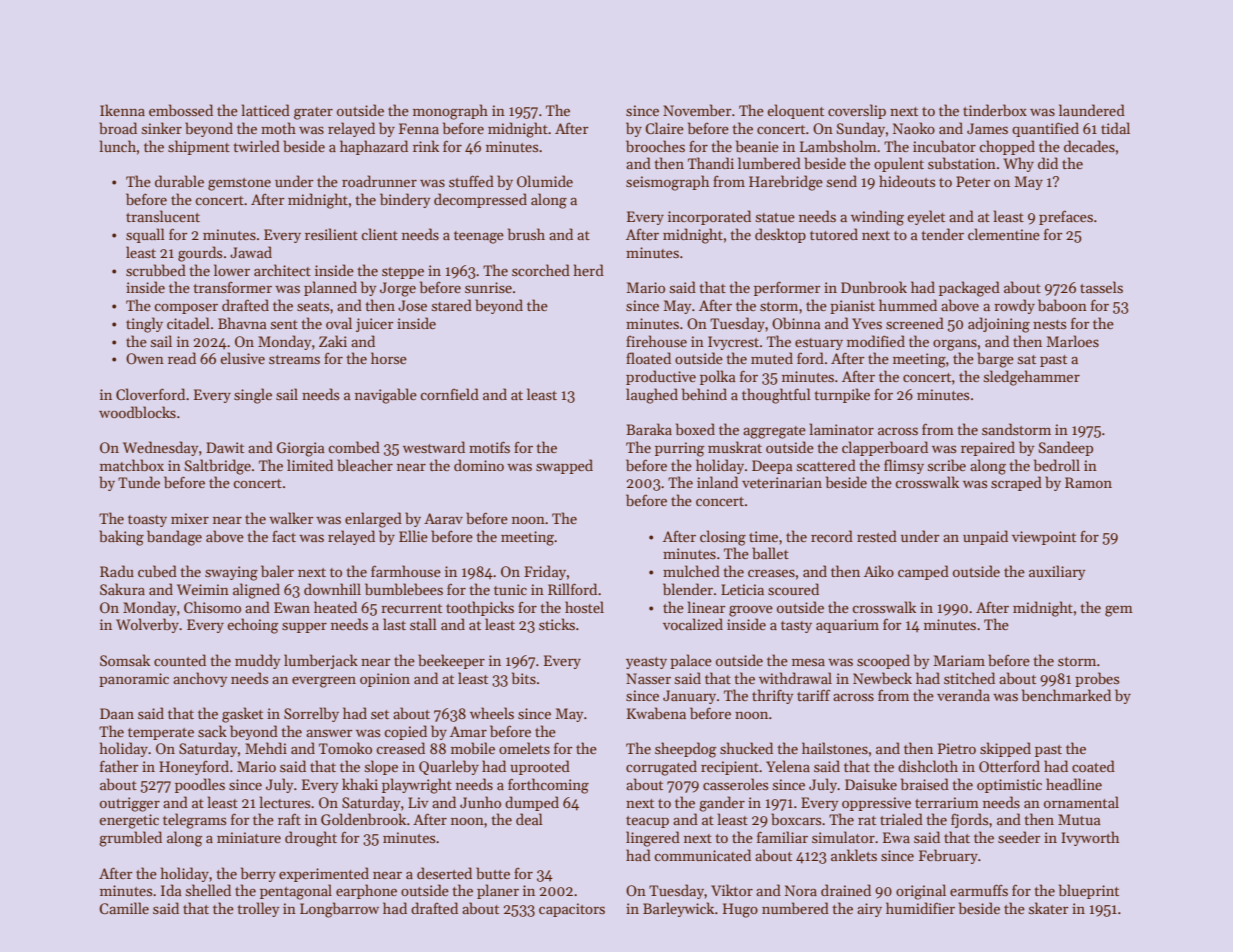  I want to click on scribe, so click(947, 465).
